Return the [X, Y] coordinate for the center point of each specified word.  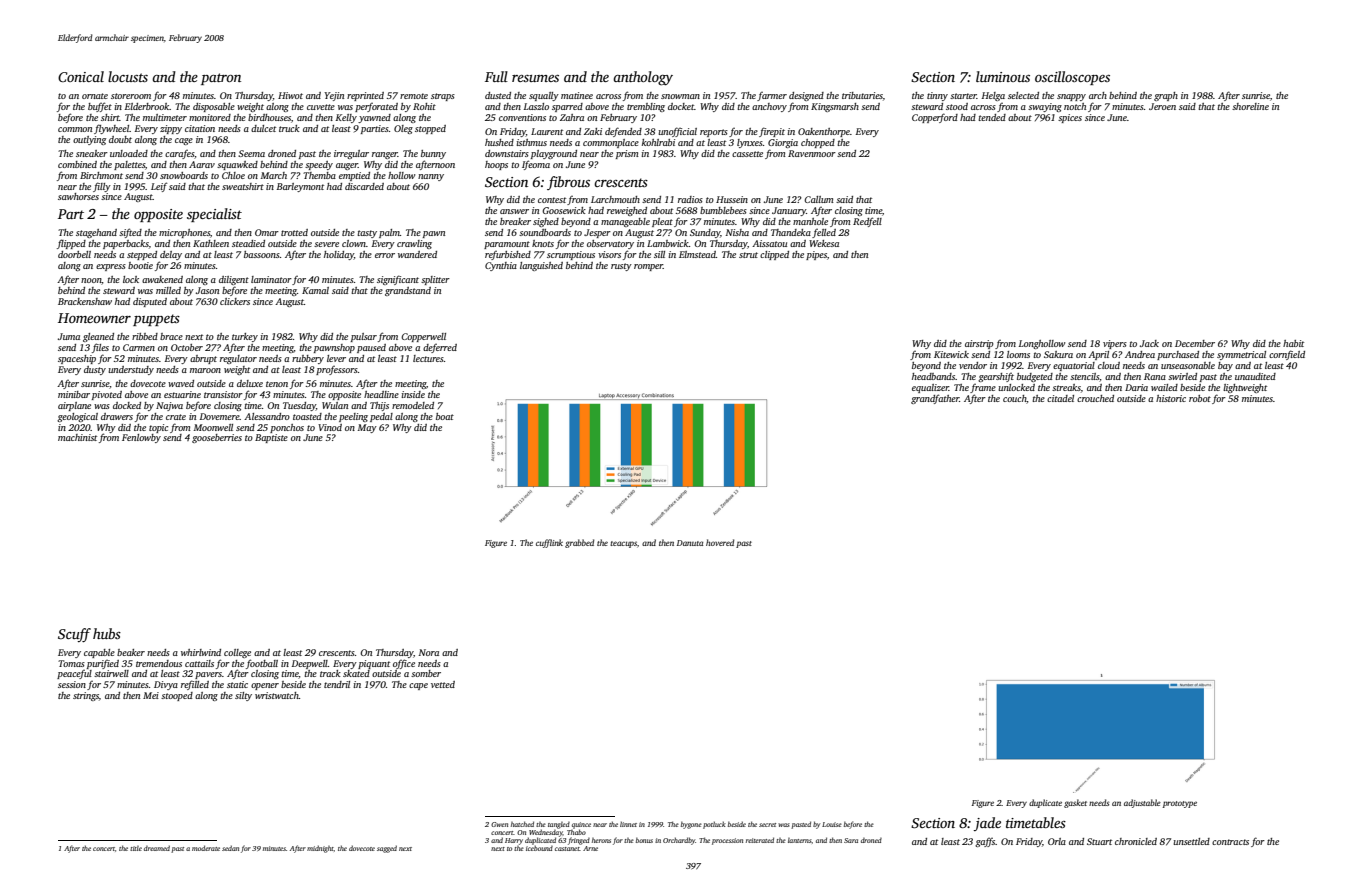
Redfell [867, 222]
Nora [429, 652]
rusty [621, 267]
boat [445, 416]
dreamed [157, 848]
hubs [107, 633]
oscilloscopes [1072, 78]
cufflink [549, 543]
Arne [590, 848]
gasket [1075, 803]
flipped [71, 244]
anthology [643, 78]
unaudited [1255, 376]
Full [496, 76]
